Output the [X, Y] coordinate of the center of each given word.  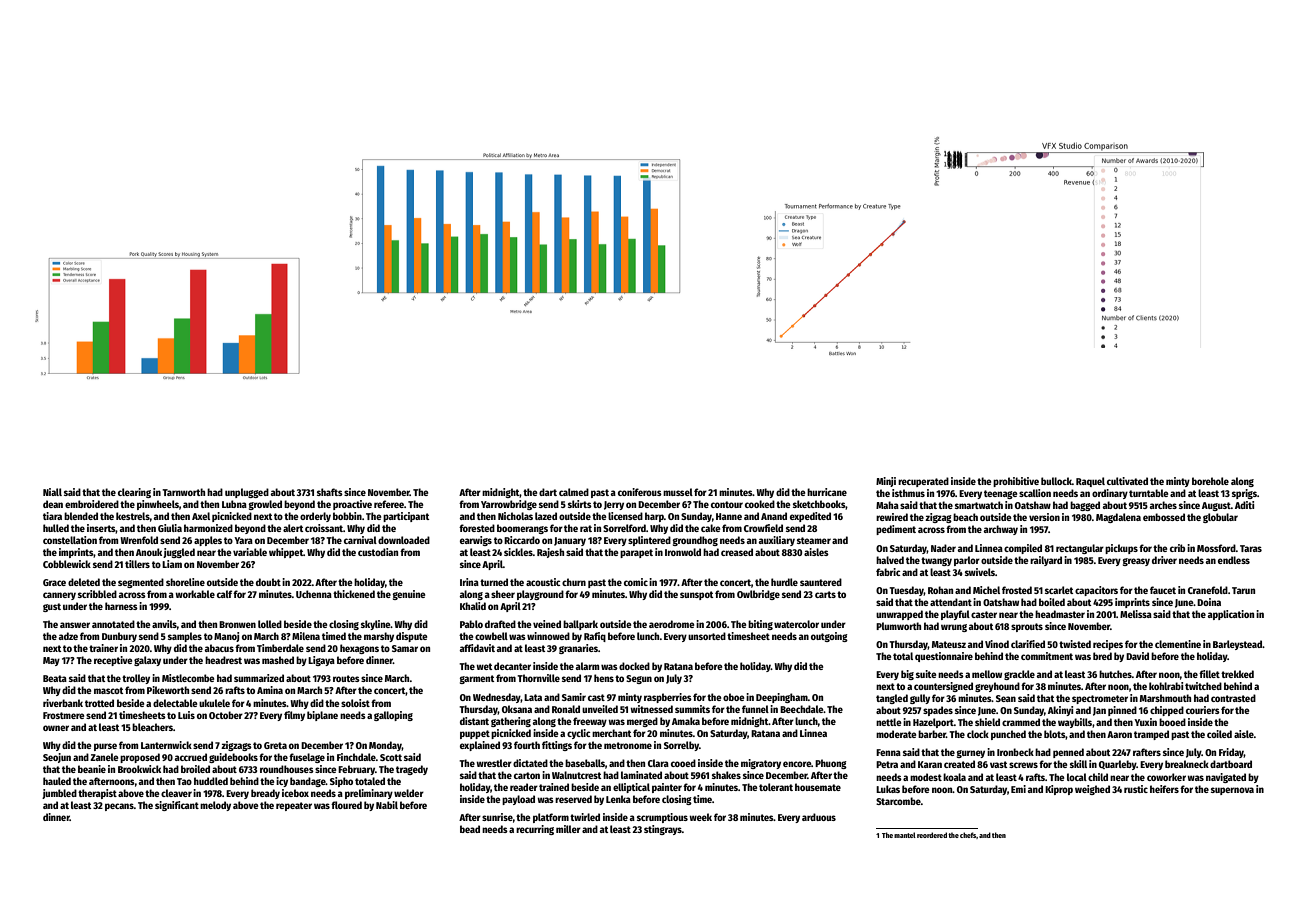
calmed [574, 492]
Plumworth [898, 626]
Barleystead [1237, 645]
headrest [223, 660]
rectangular [1080, 549]
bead [470, 829]
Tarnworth [183, 492]
